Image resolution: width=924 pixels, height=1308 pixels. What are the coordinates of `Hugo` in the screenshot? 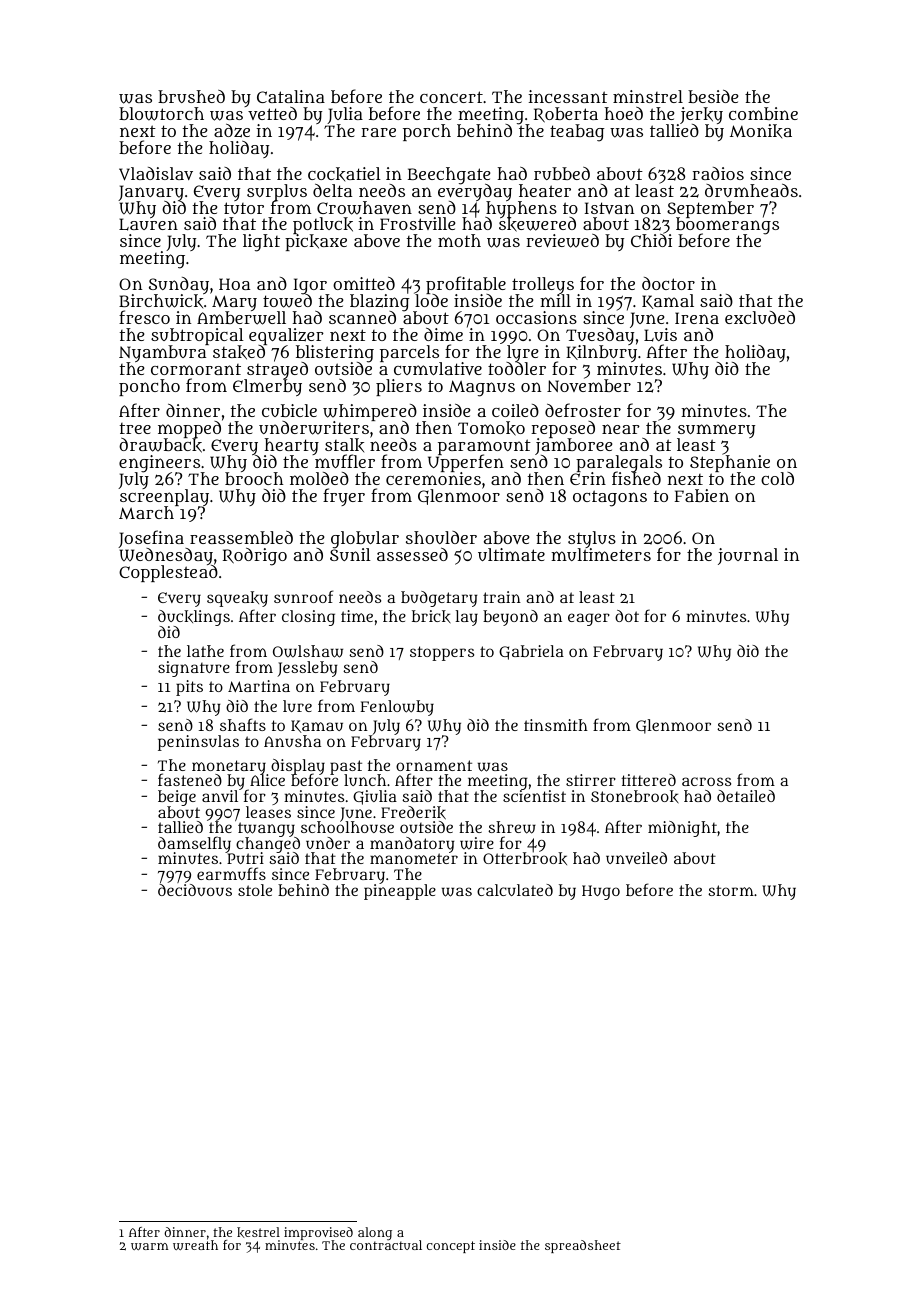 It's located at (601, 892).
